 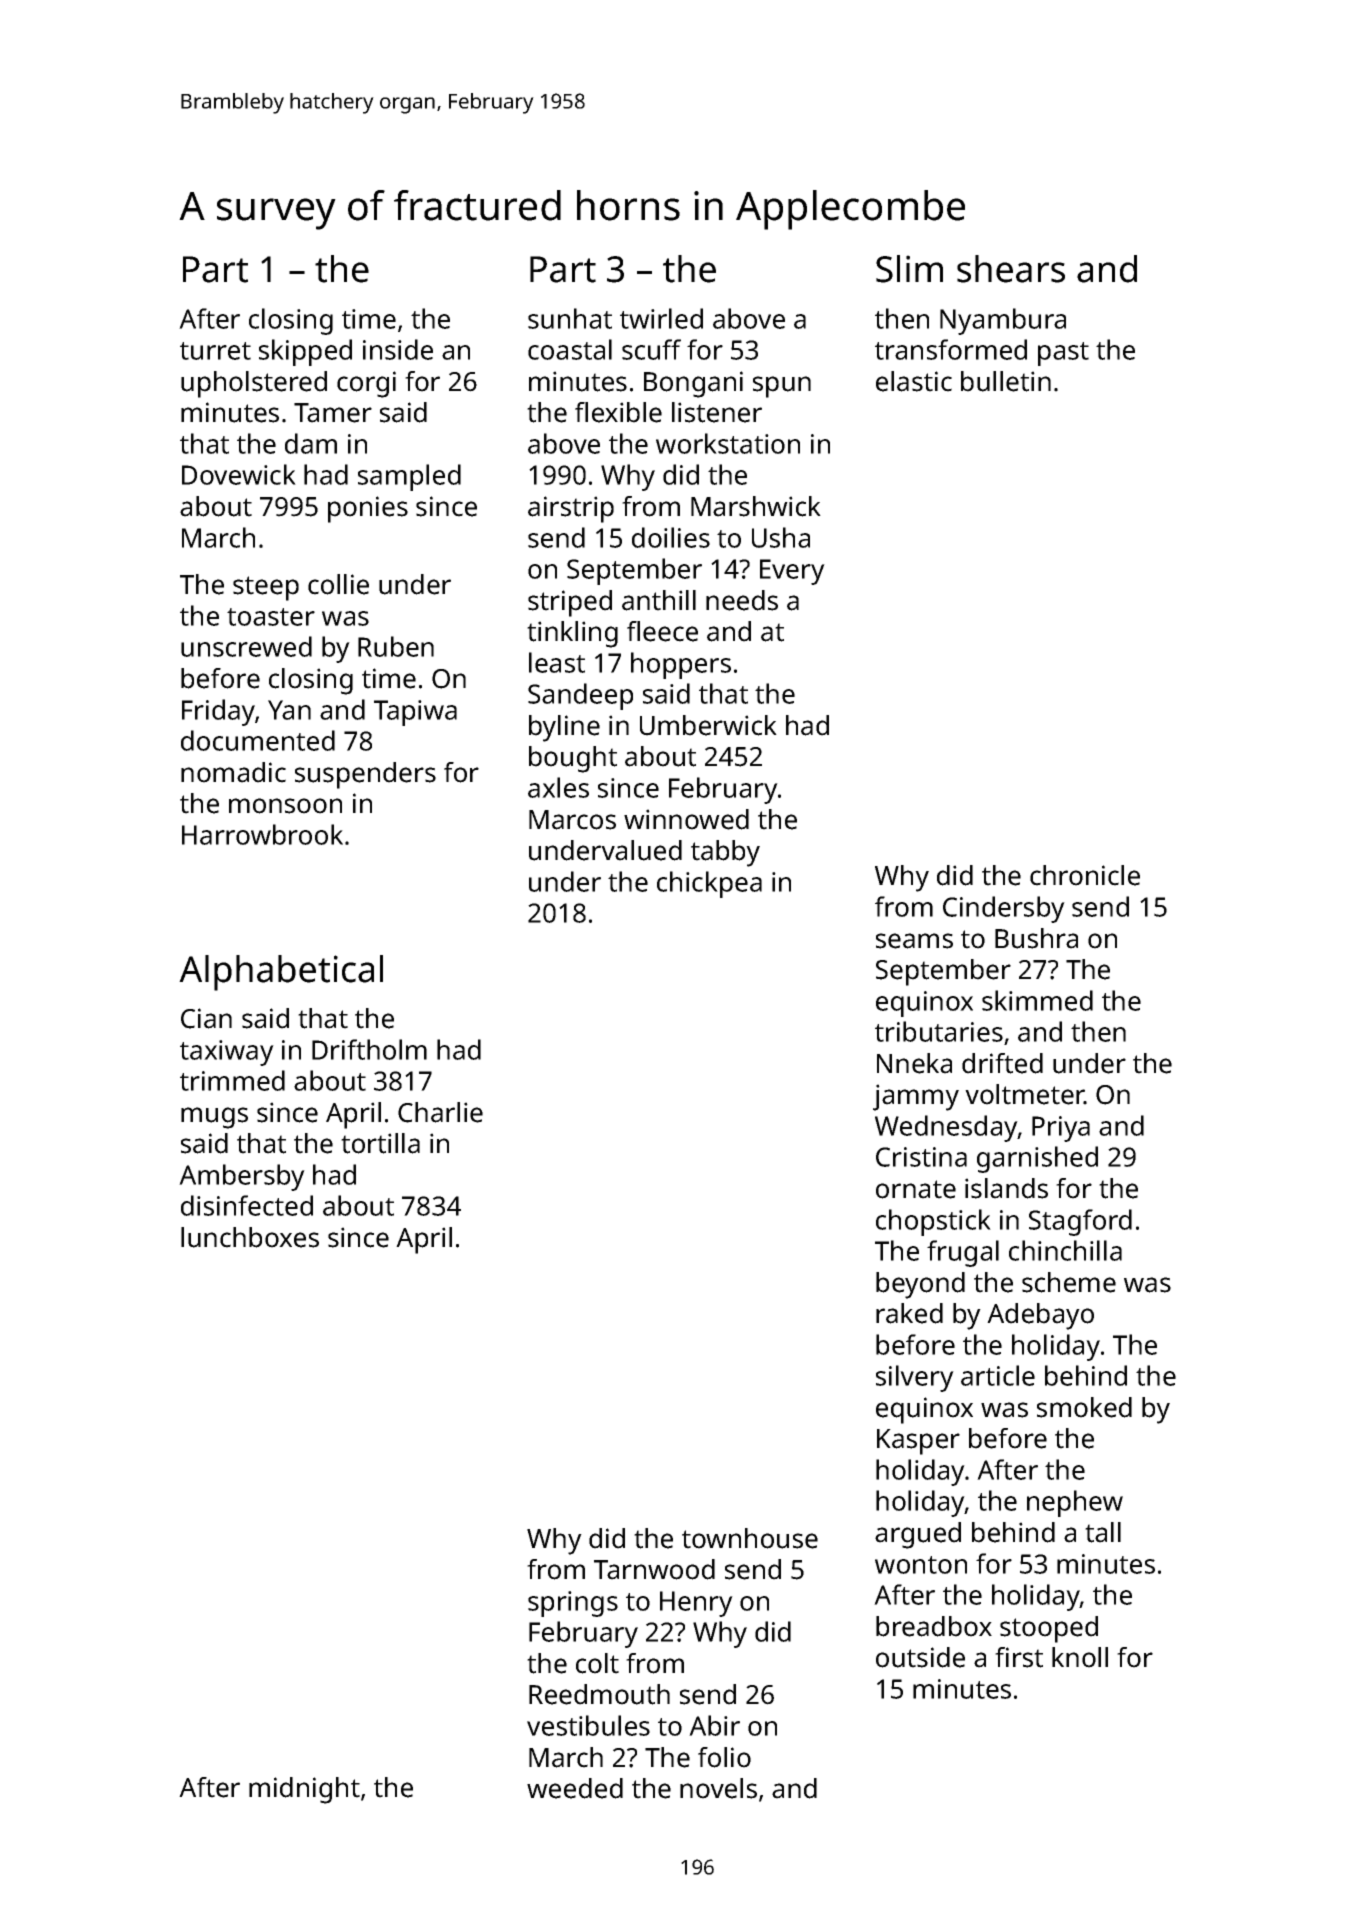 I want to click on Alphabetical, so click(x=281, y=973).
